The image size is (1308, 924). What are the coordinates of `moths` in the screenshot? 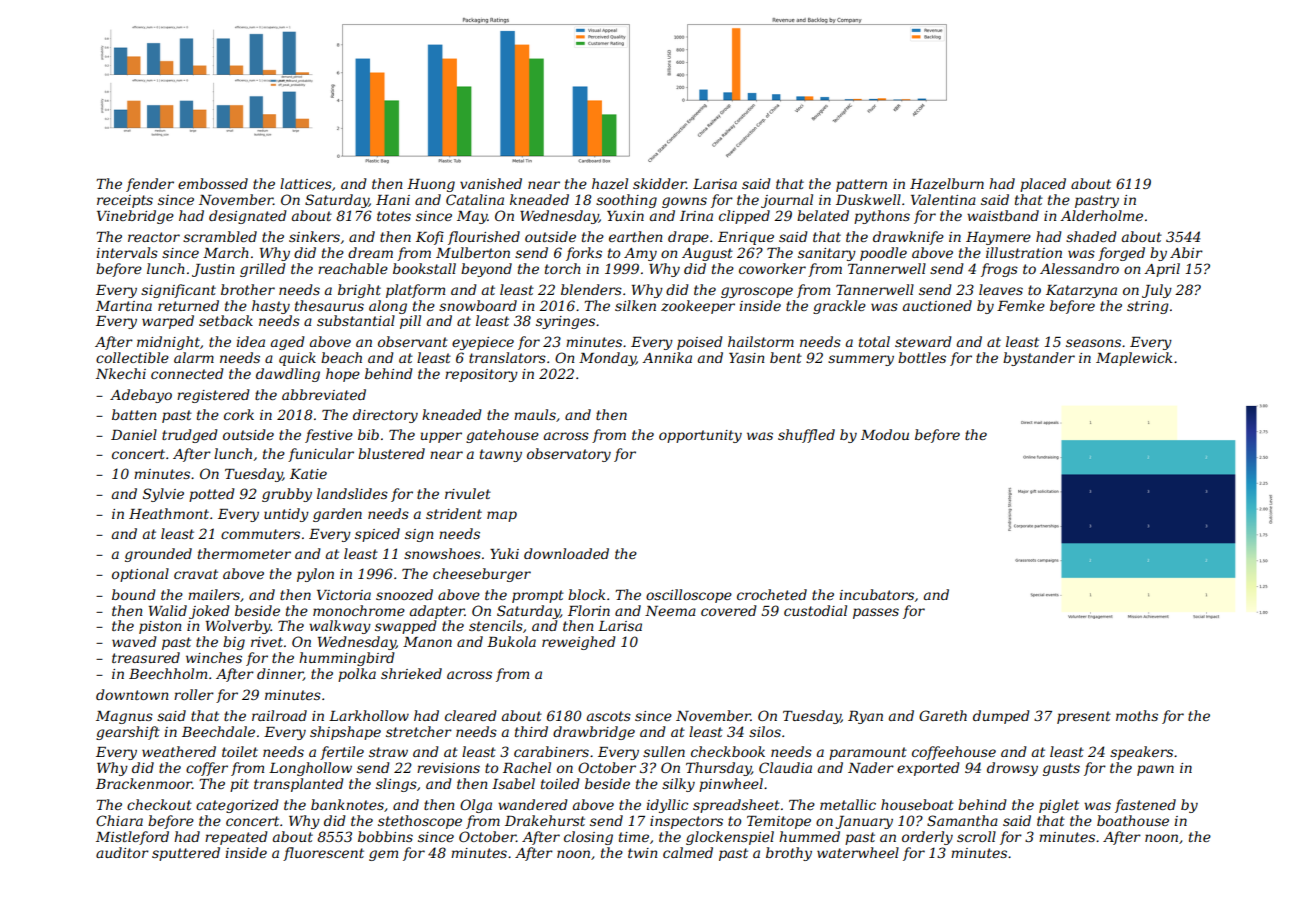 It's located at (1137, 715).
